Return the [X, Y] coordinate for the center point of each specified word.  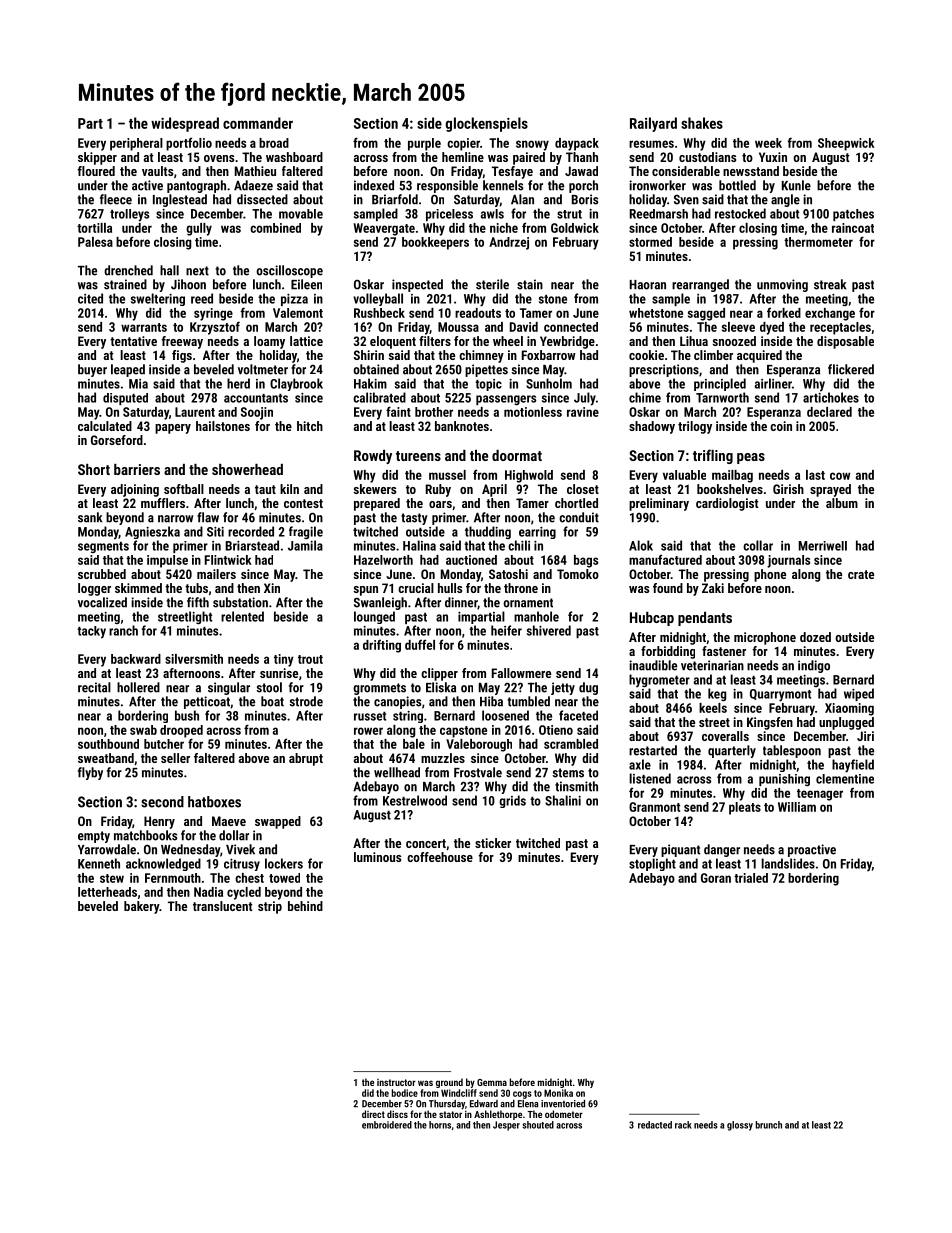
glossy [740, 1126]
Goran [716, 878]
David [524, 327]
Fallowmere [521, 673]
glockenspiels [487, 124]
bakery [141, 907]
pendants [705, 619]
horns [440, 1125]
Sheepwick [846, 144]
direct [373, 1114]
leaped [128, 370]
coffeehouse [440, 857]
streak [830, 284]
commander [258, 123]
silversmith [194, 659]
